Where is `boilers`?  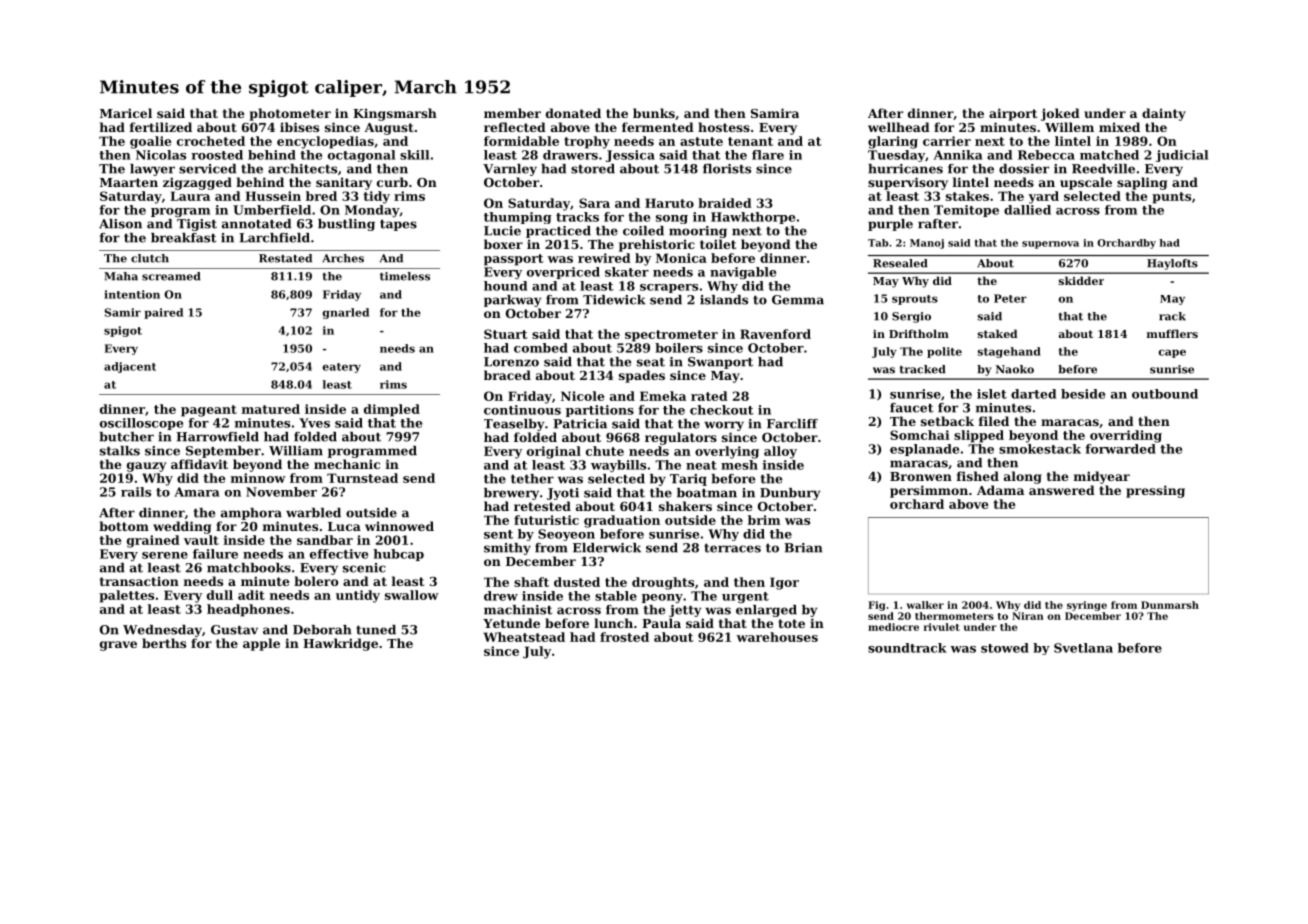
boilers is located at coordinates (679, 348).
